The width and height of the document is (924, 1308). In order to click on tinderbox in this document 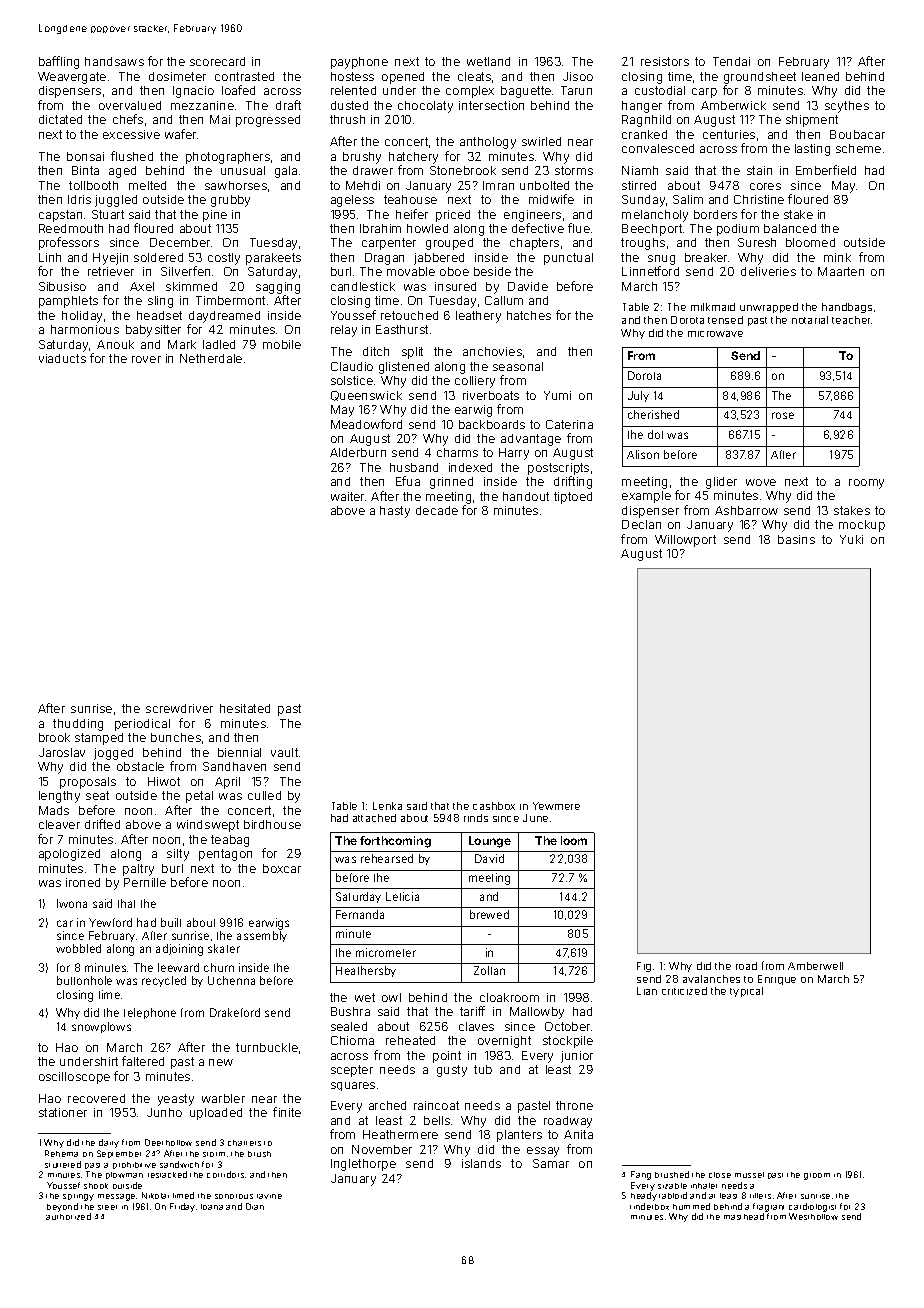, I will do `click(649, 1206)`.
